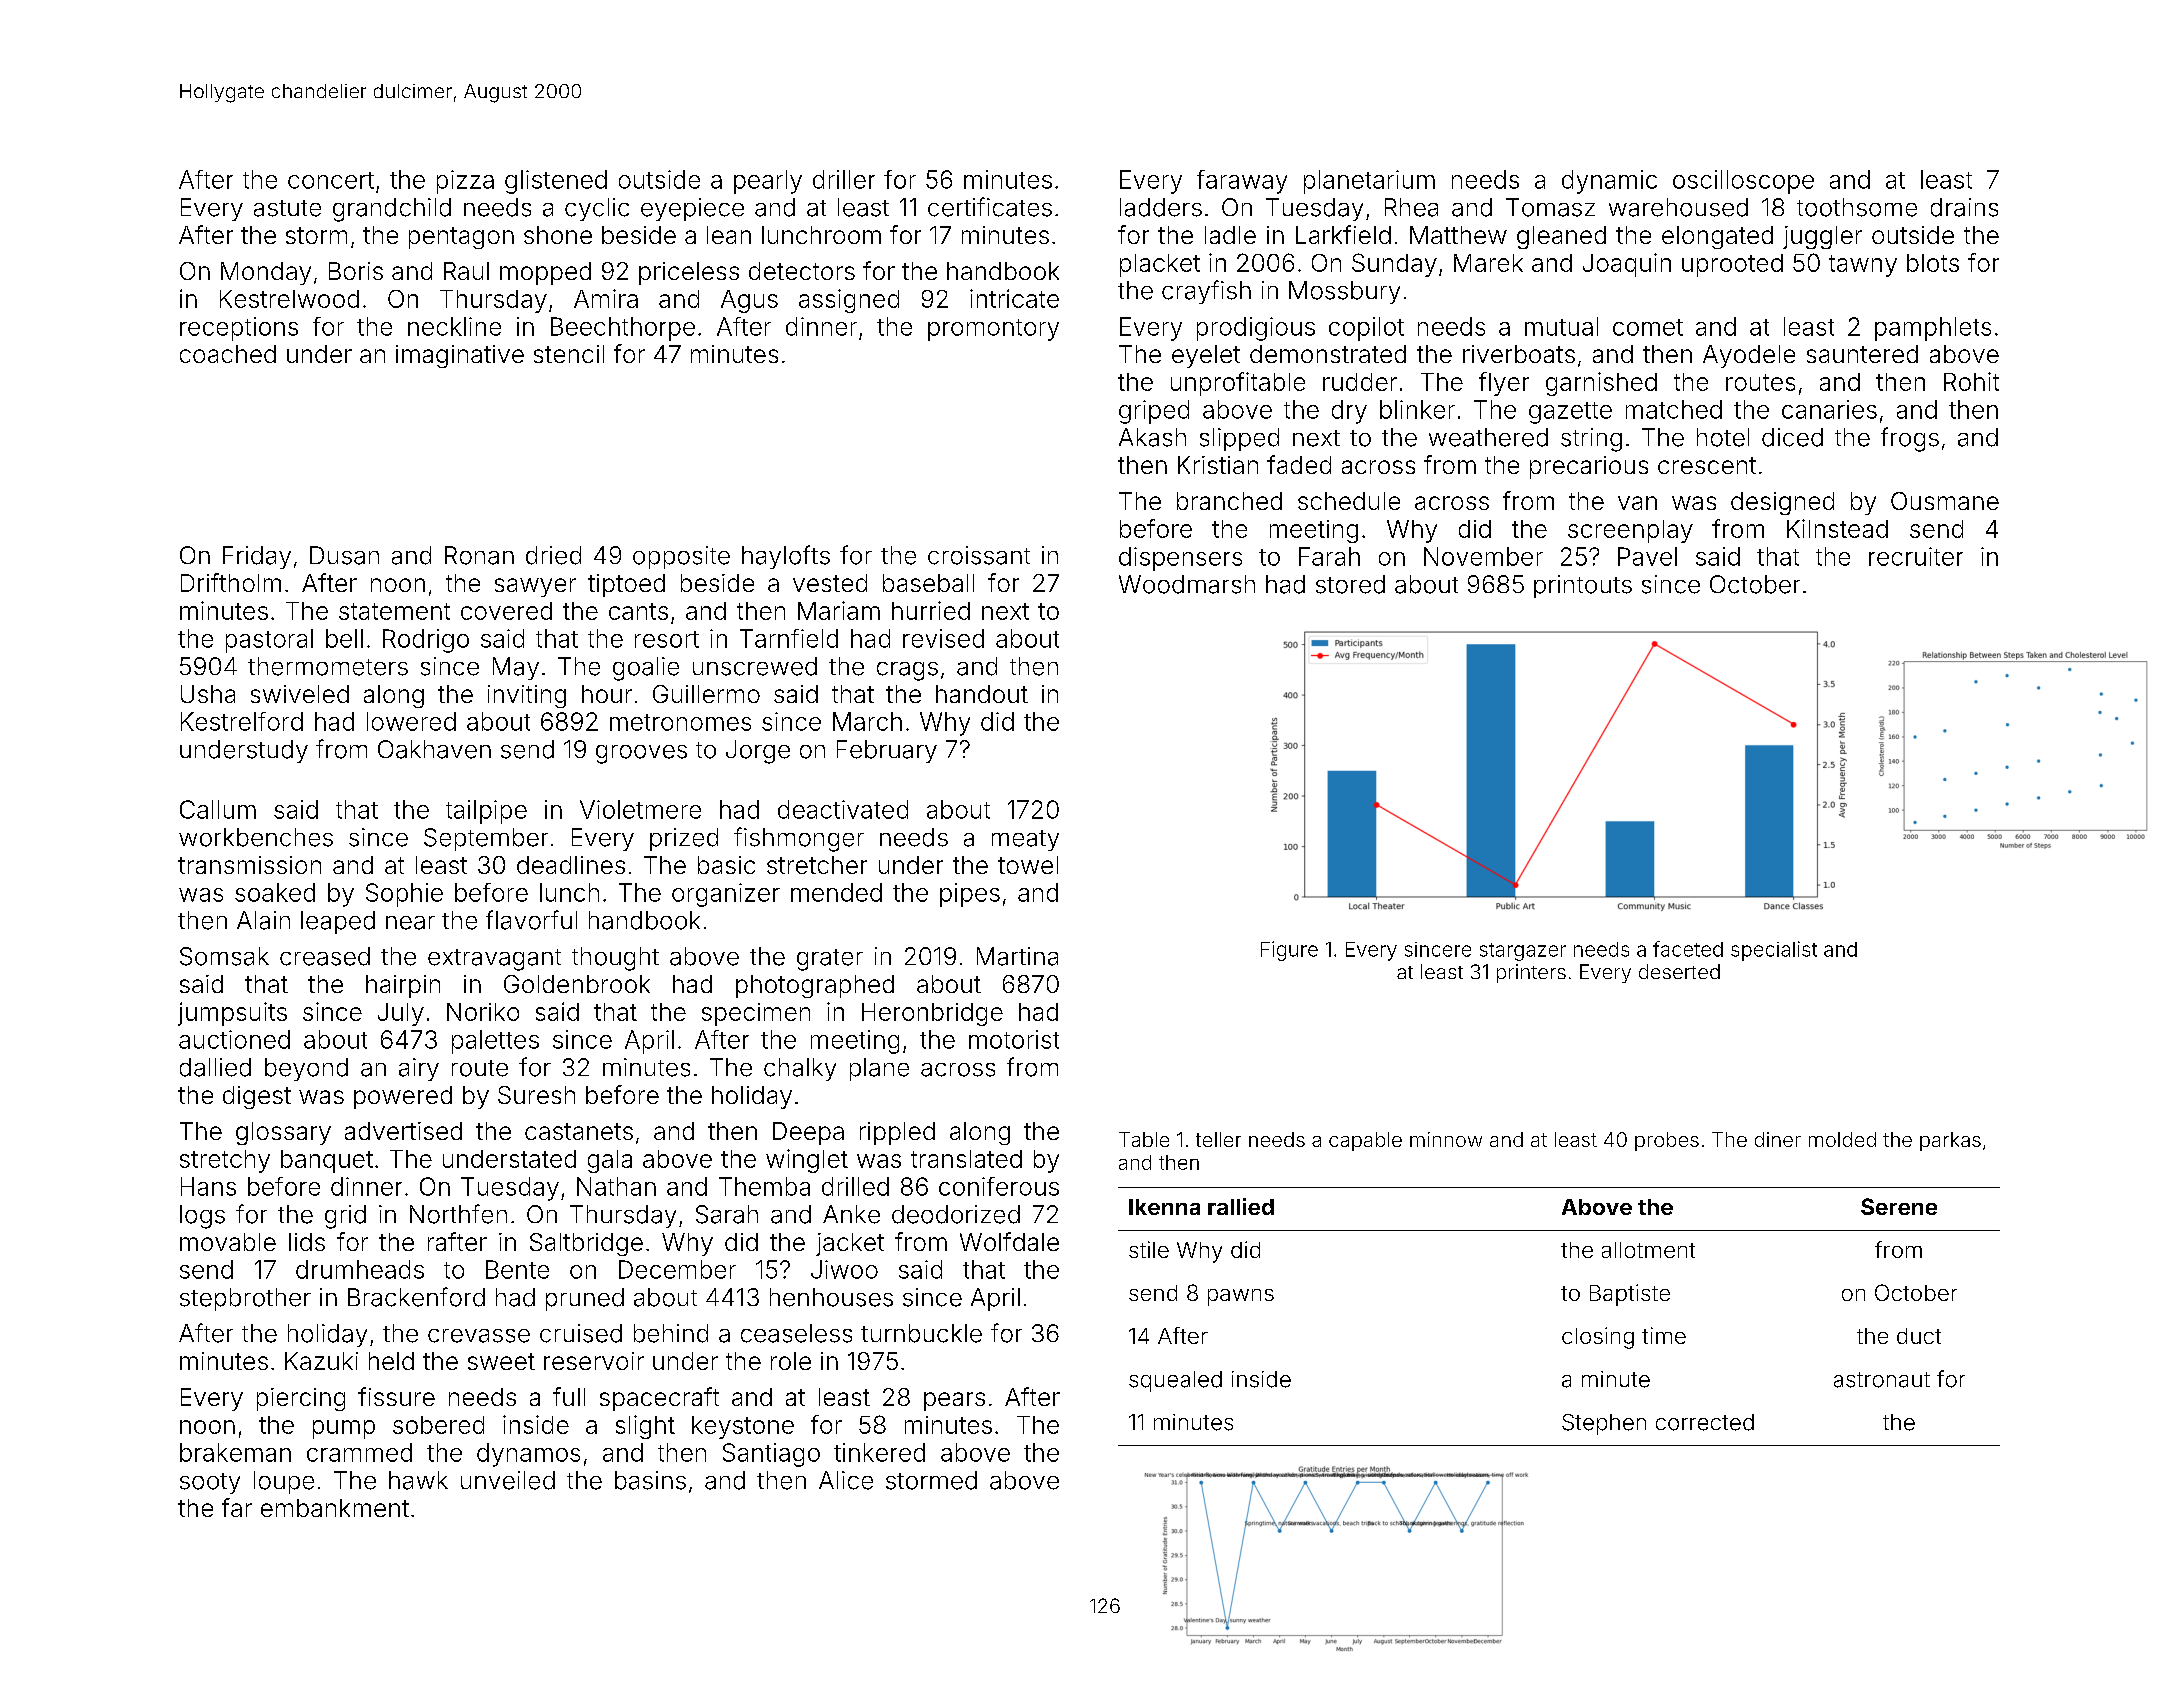 This screenshot has height=1683, width=2178. I want to click on logs, so click(202, 1217).
